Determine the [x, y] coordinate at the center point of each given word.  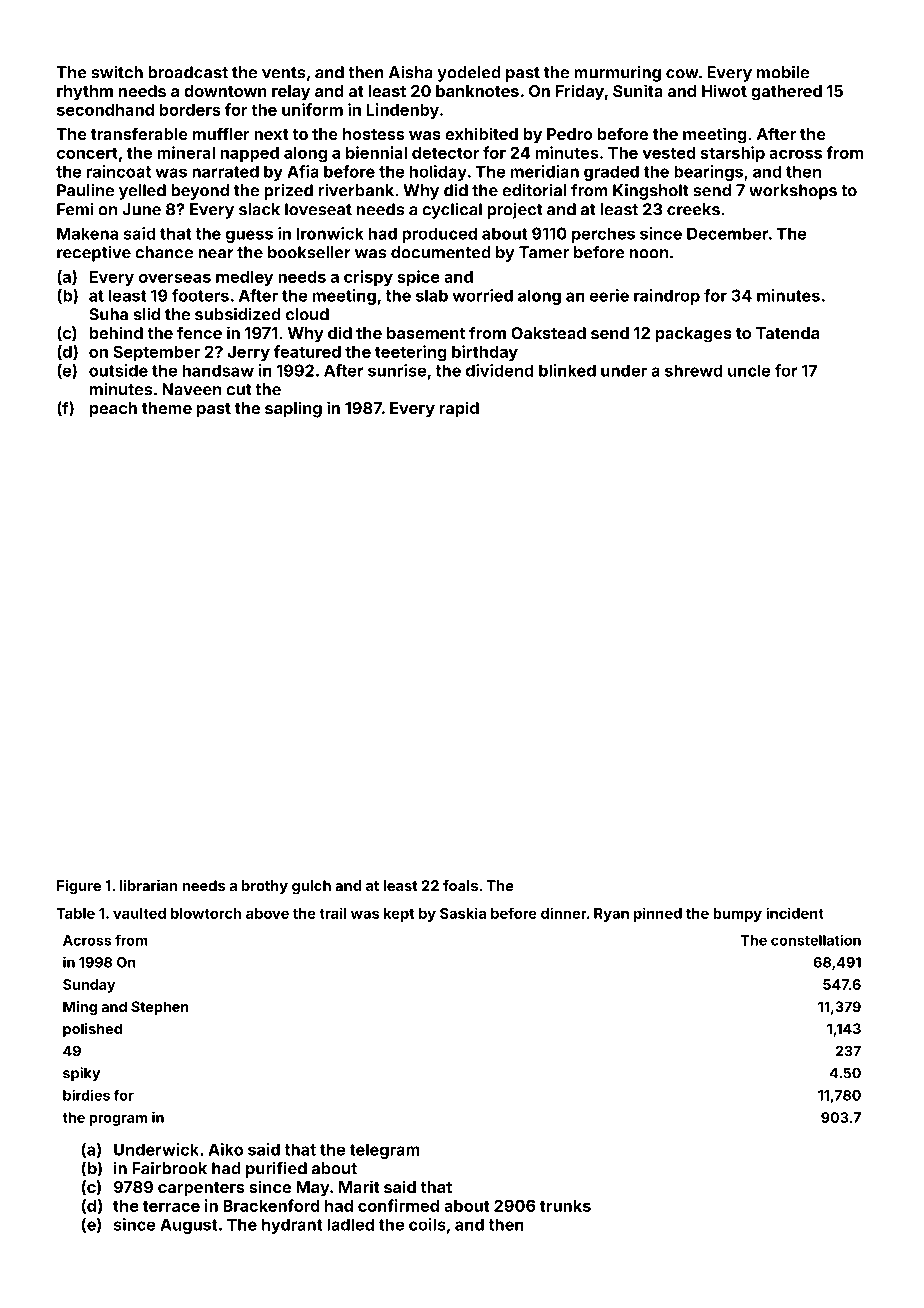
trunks [565, 1206]
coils [427, 1224]
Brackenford [271, 1205]
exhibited [481, 133]
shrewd [694, 370]
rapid [459, 409]
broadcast [188, 72]
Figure [79, 887]
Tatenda [787, 333]
